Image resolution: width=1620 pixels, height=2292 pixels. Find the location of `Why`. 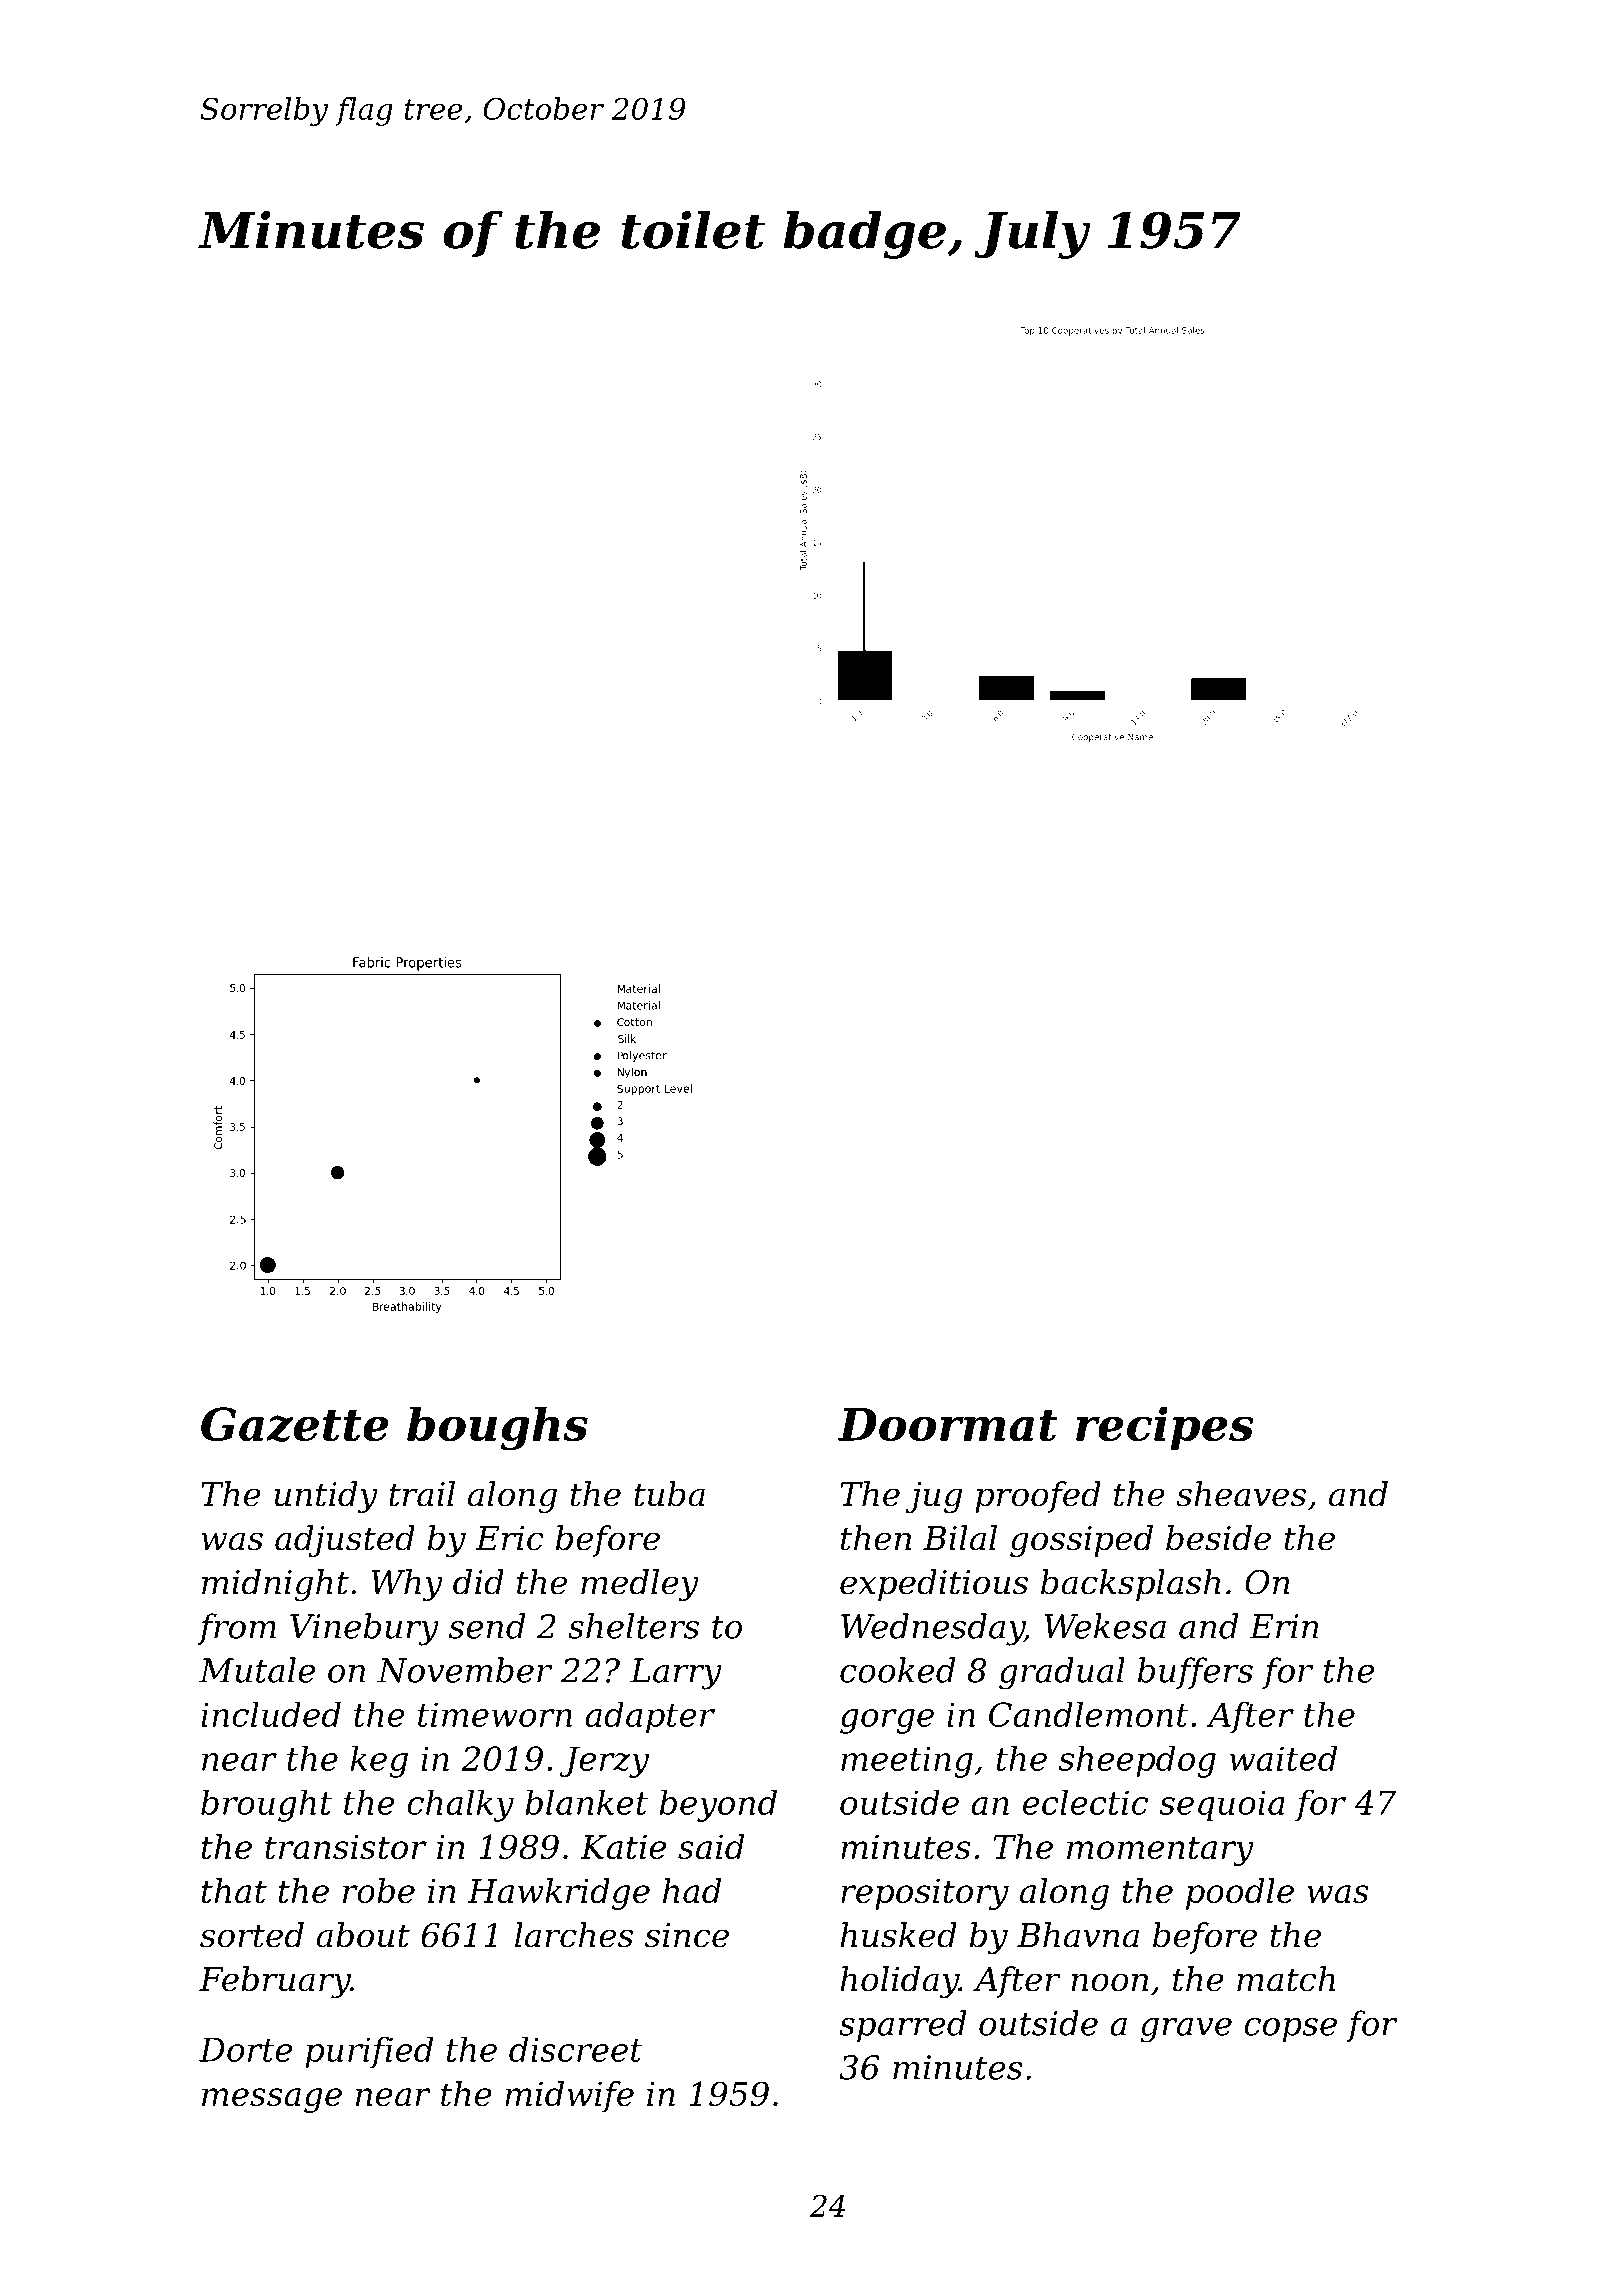

Why is located at coordinates (407, 1585).
